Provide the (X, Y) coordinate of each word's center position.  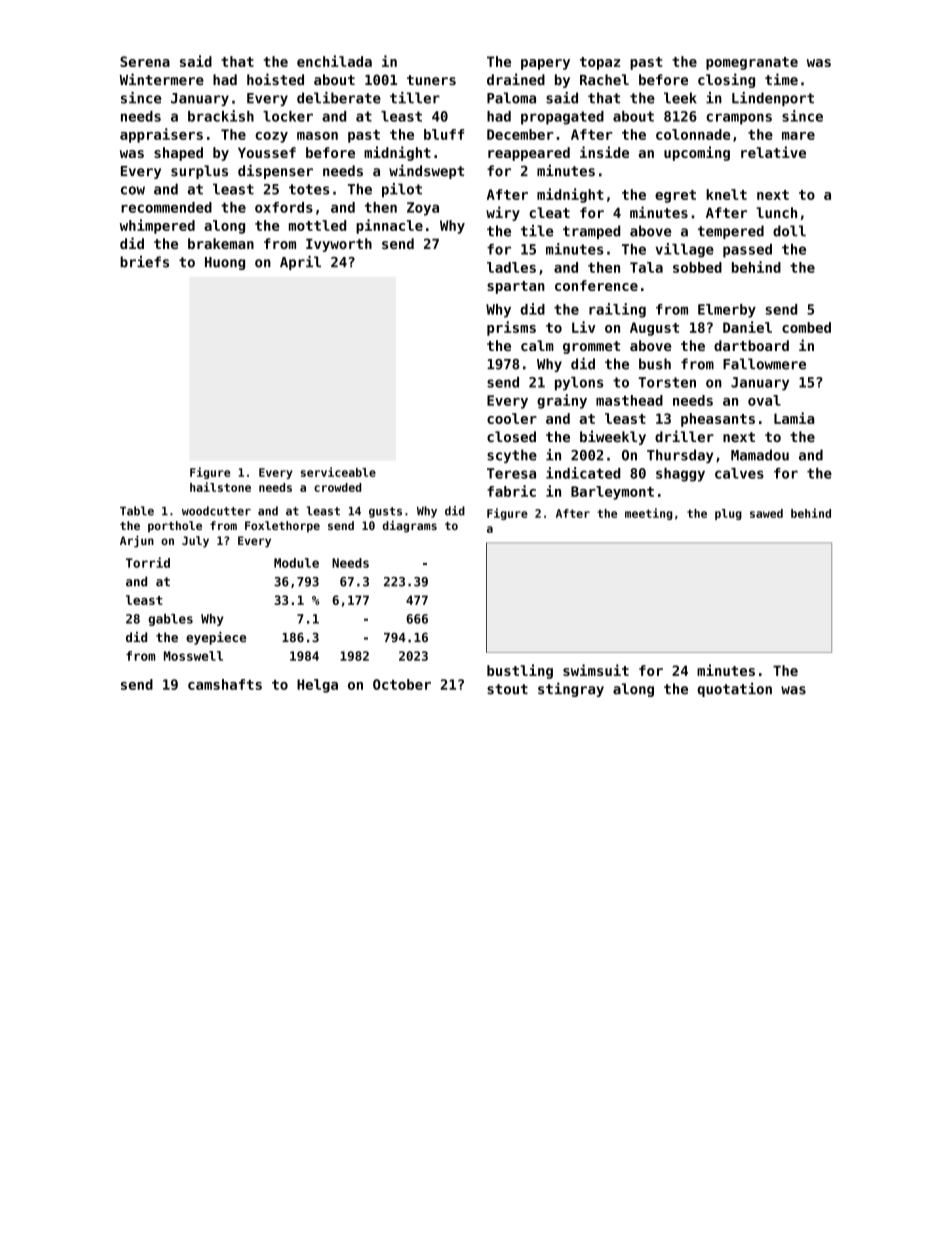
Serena (145, 61)
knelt (726, 194)
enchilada (334, 61)
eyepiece (216, 638)
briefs (144, 262)
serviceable (338, 472)
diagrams (410, 526)
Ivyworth (339, 245)
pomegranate (752, 63)
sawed (766, 513)
